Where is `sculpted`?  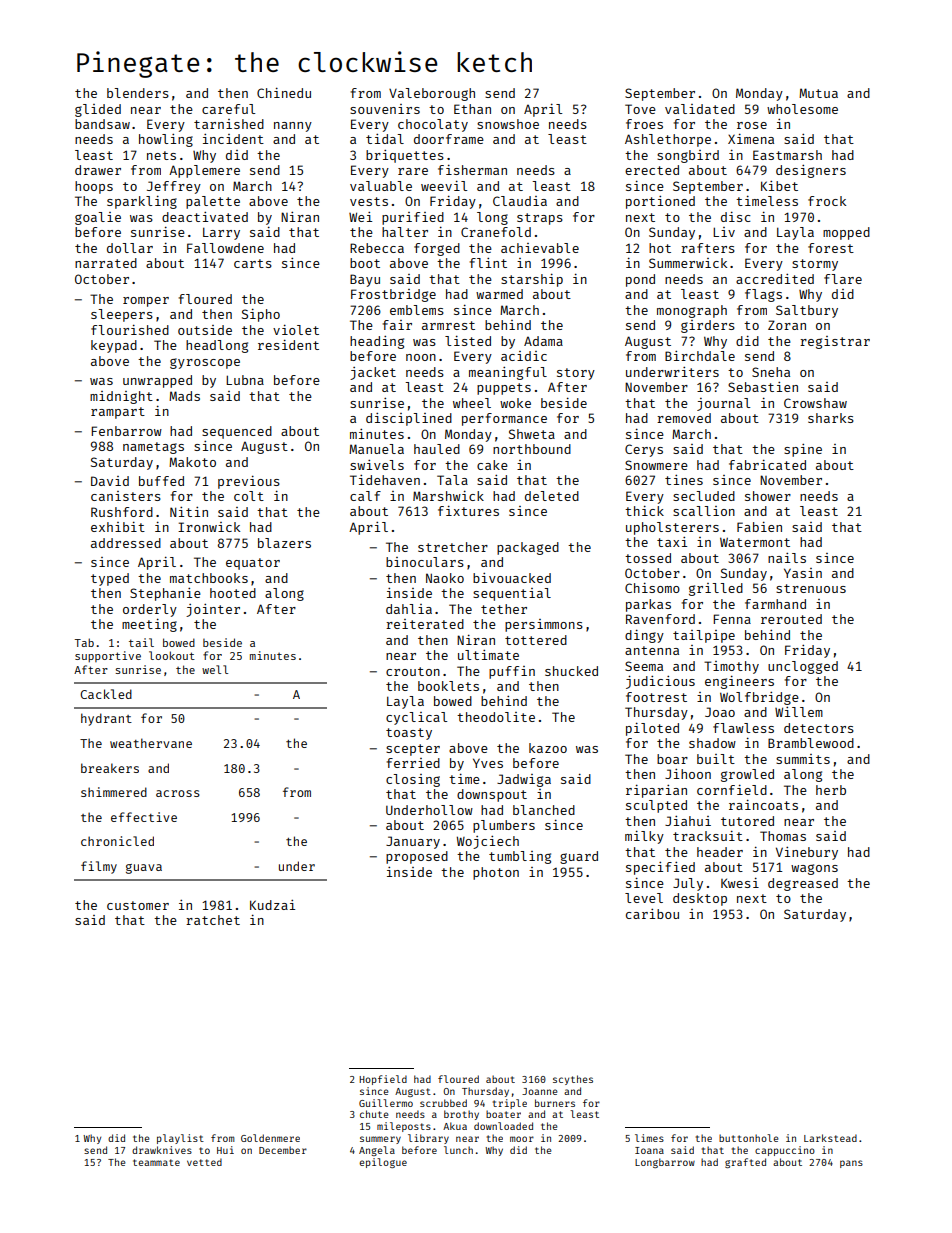
sculpted is located at coordinates (656, 806).
